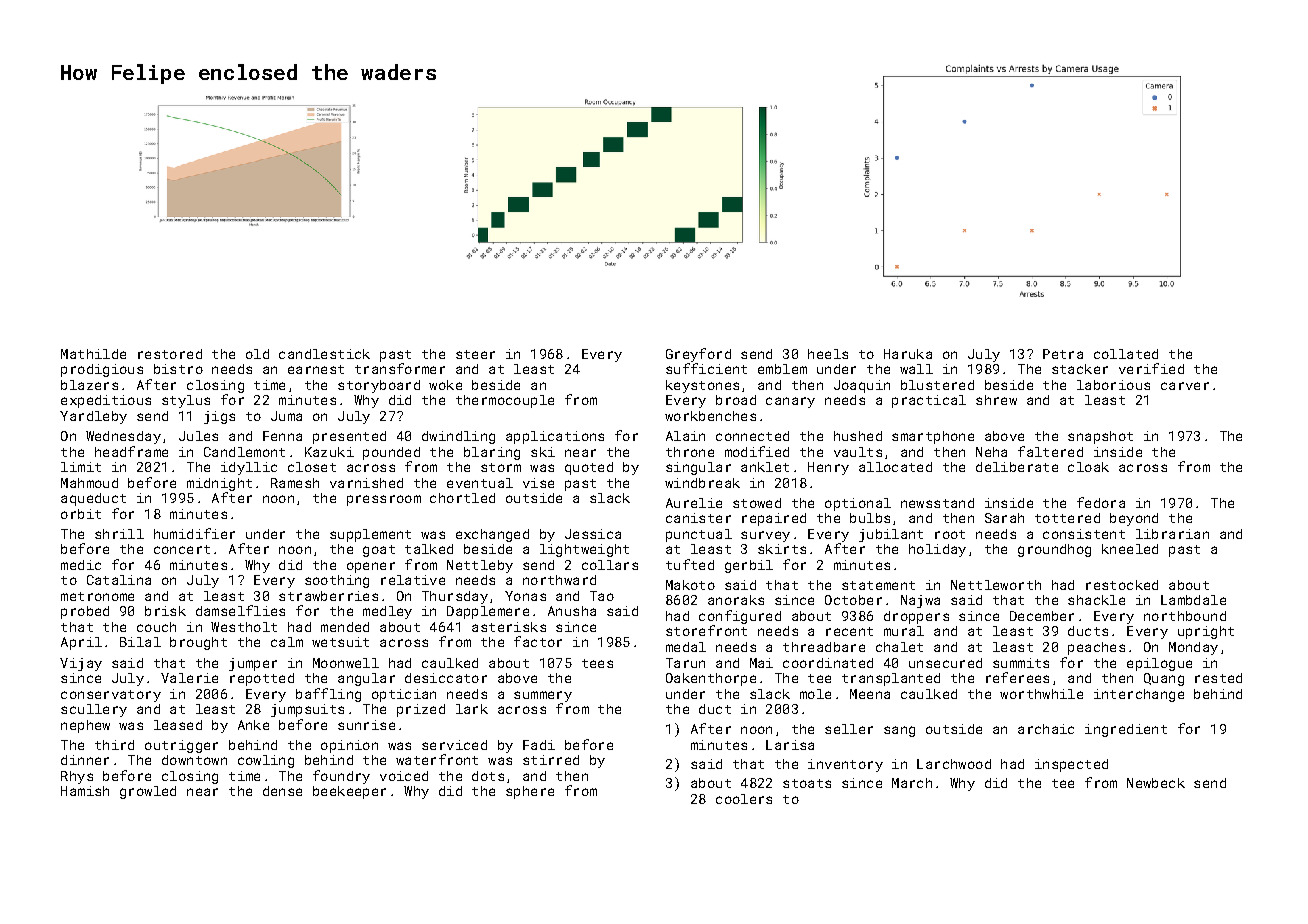 This page has width=1308, height=924. Describe the element at coordinates (1172, 534) in the page. I see `librarian` at that location.
